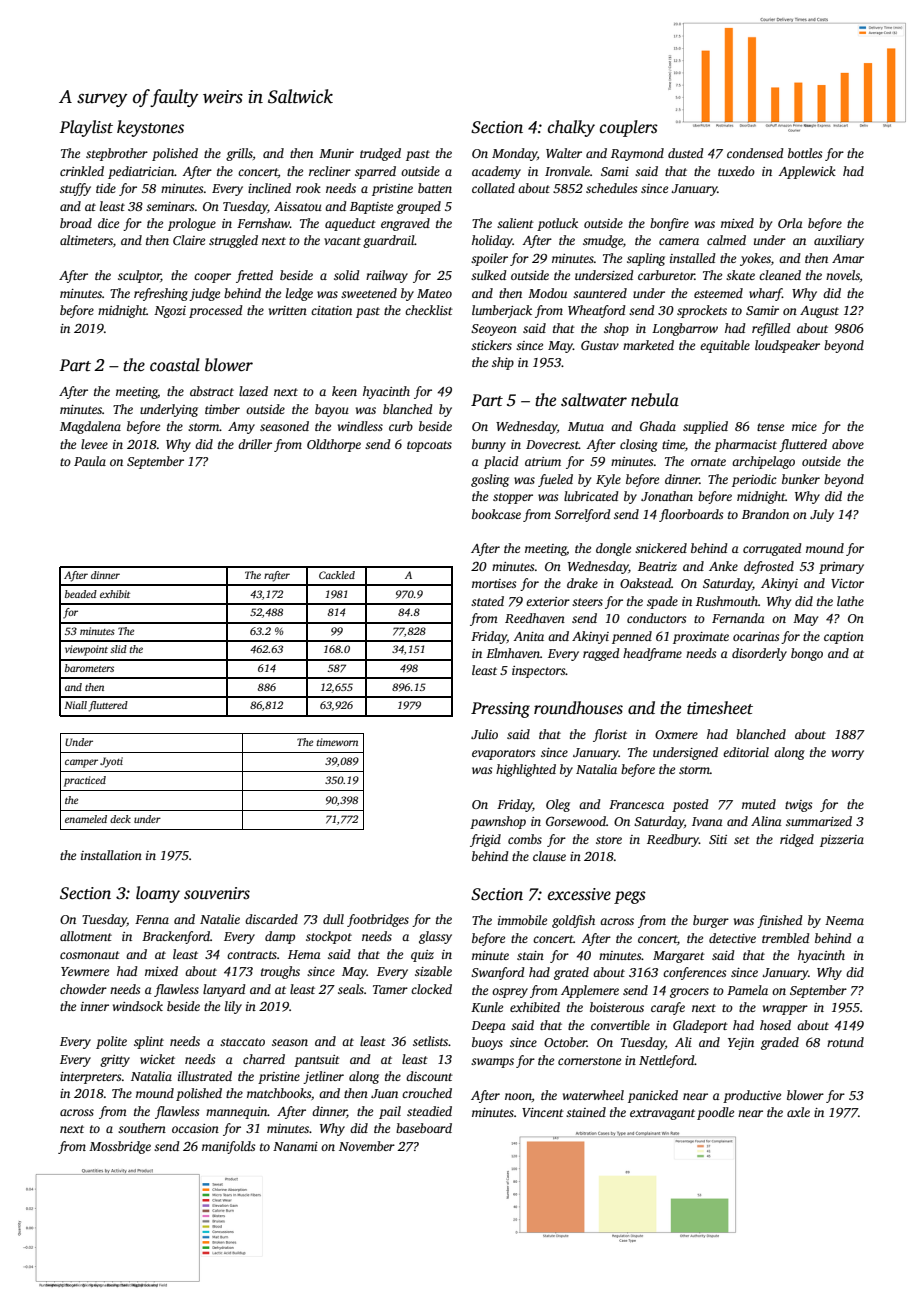 This screenshot has width=924, height=1308. What do you see at coordinates (75, 705) in the screenshot?
I see `Niall` at bounding box center [75, 705].
